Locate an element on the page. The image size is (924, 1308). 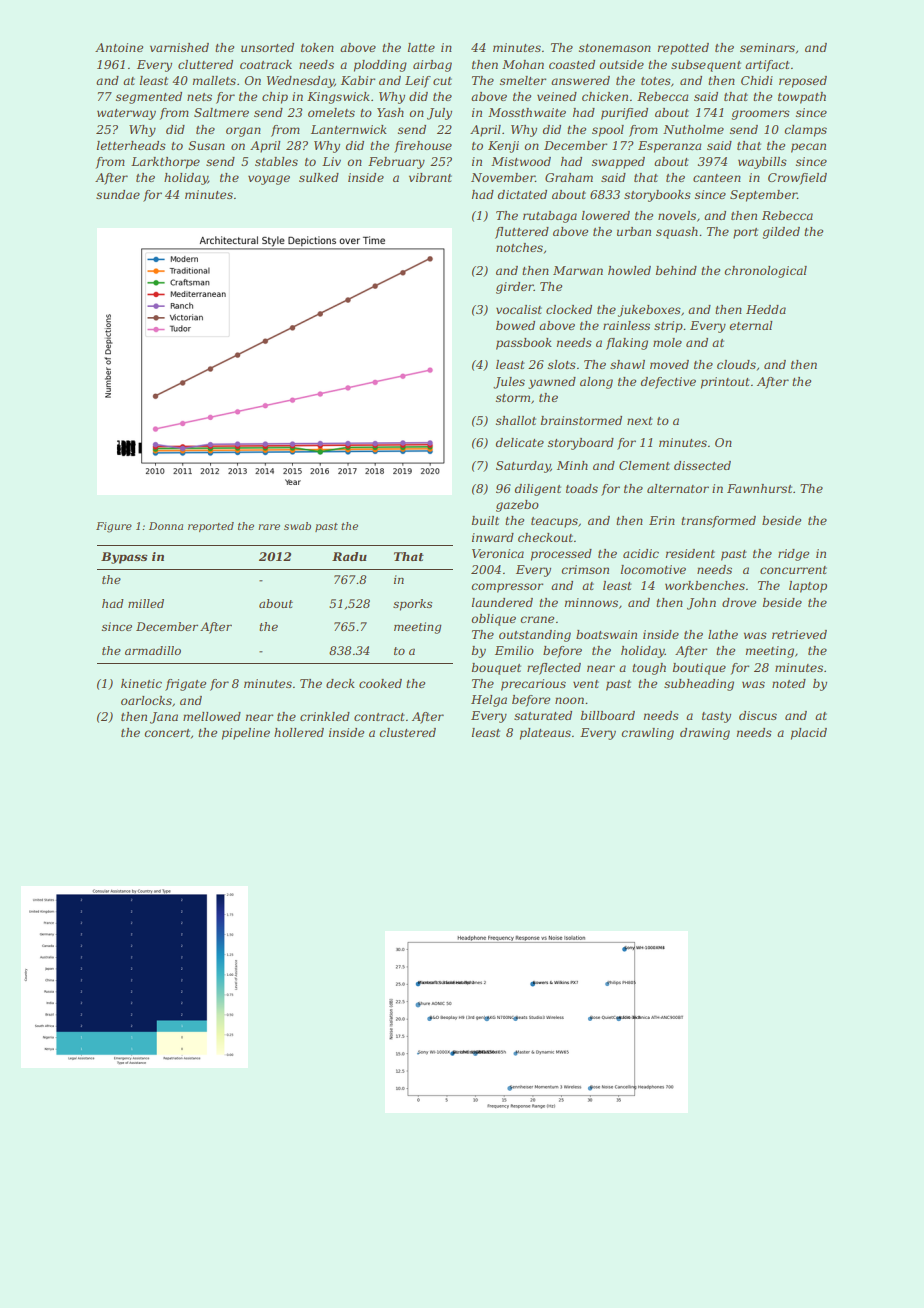
canteen is located at coordinates (717, 178).
